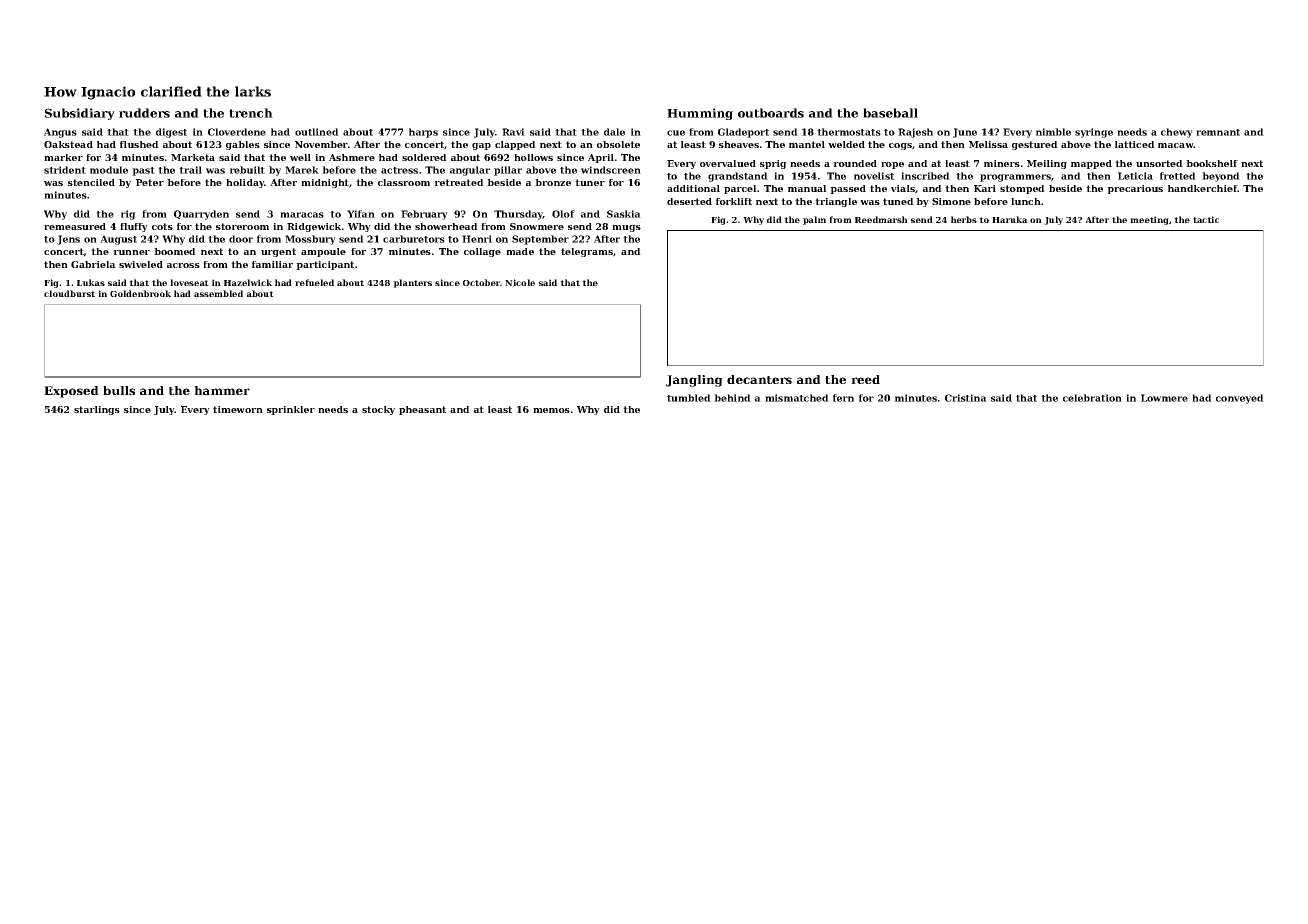  I want to click on decanters, so click(759, 379).
